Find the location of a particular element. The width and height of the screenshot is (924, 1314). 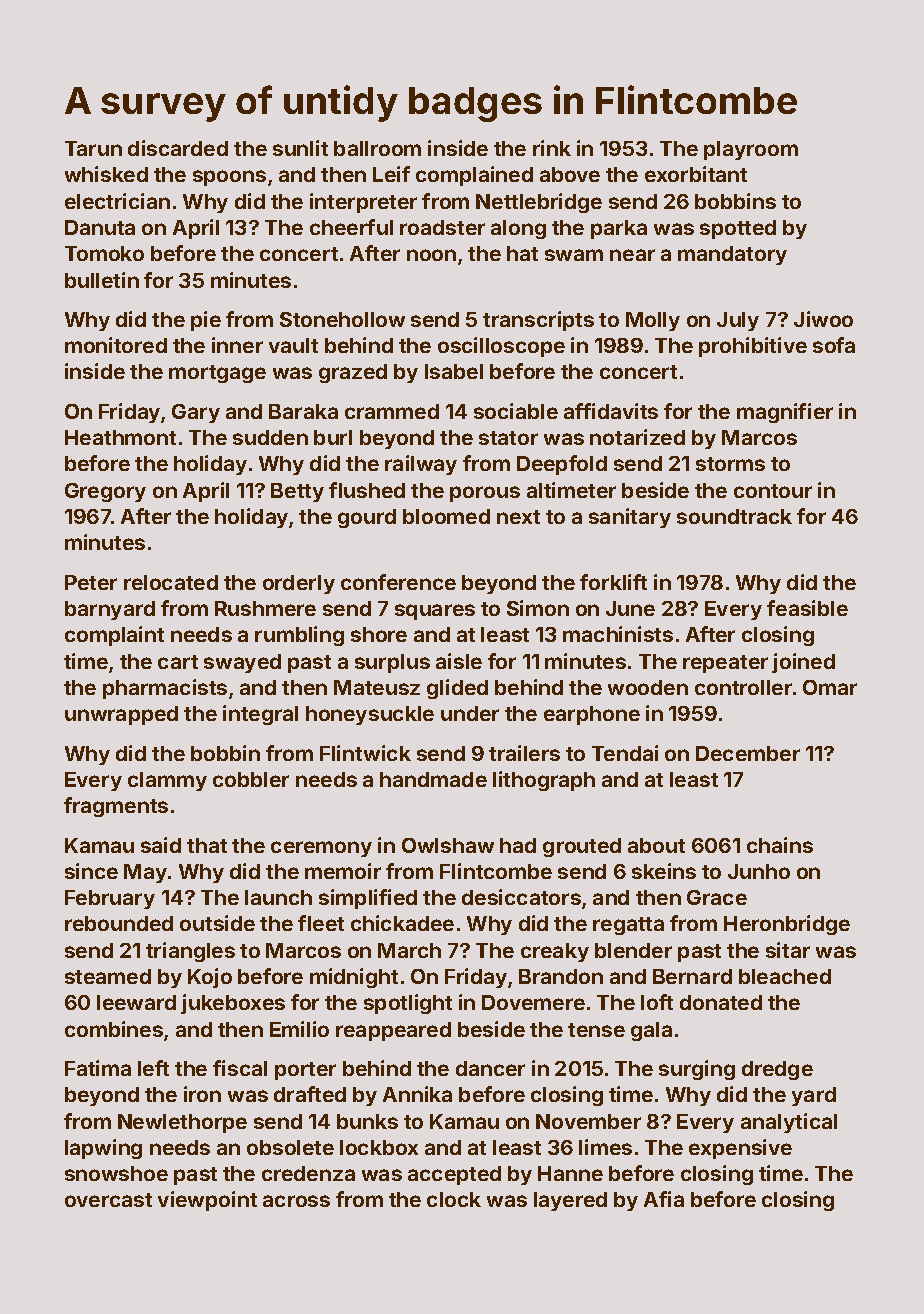

handmade is located at coordinates (433, 779).
